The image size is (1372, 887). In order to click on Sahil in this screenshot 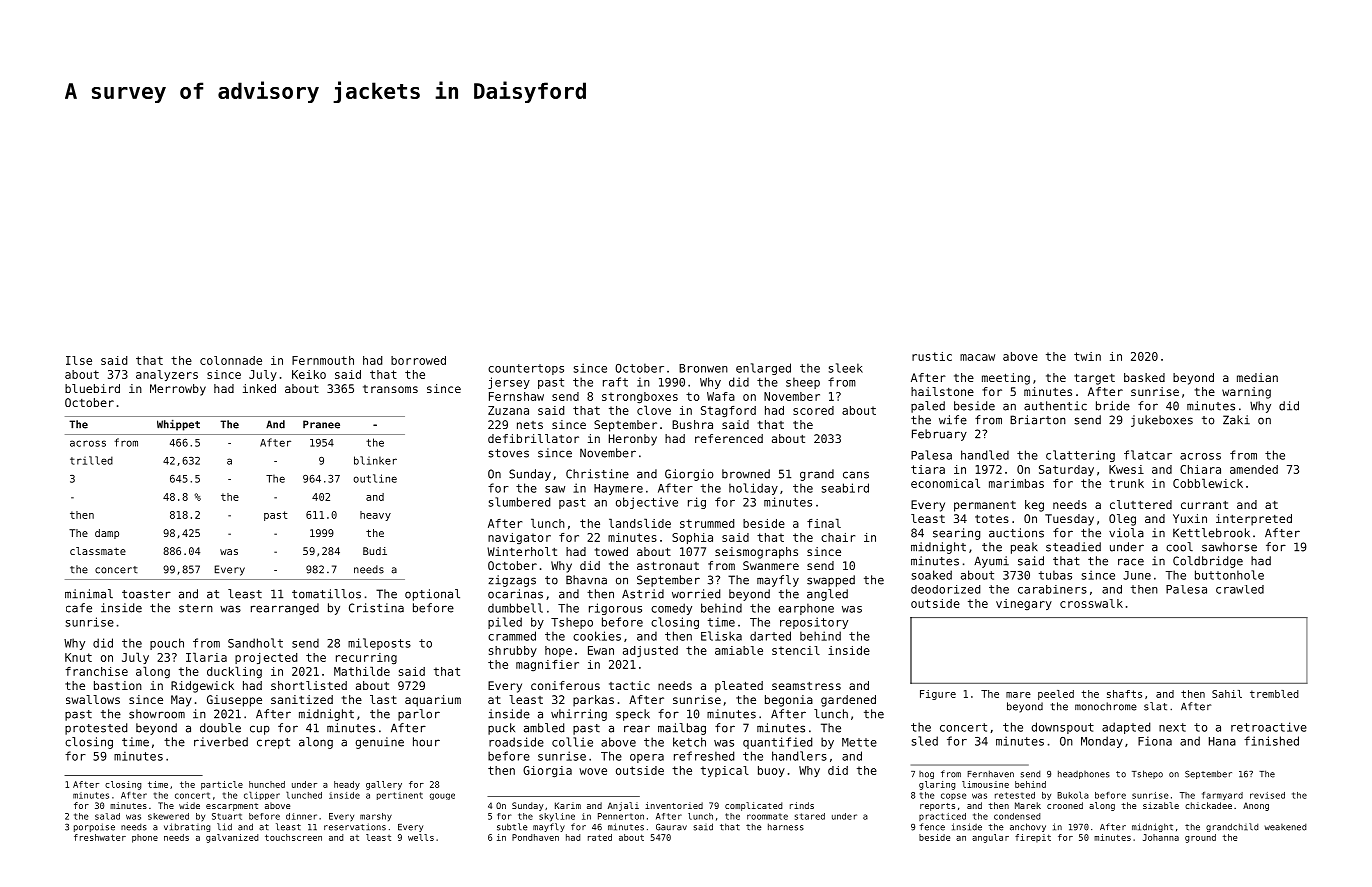, I will do `click(1227, 694)`.
